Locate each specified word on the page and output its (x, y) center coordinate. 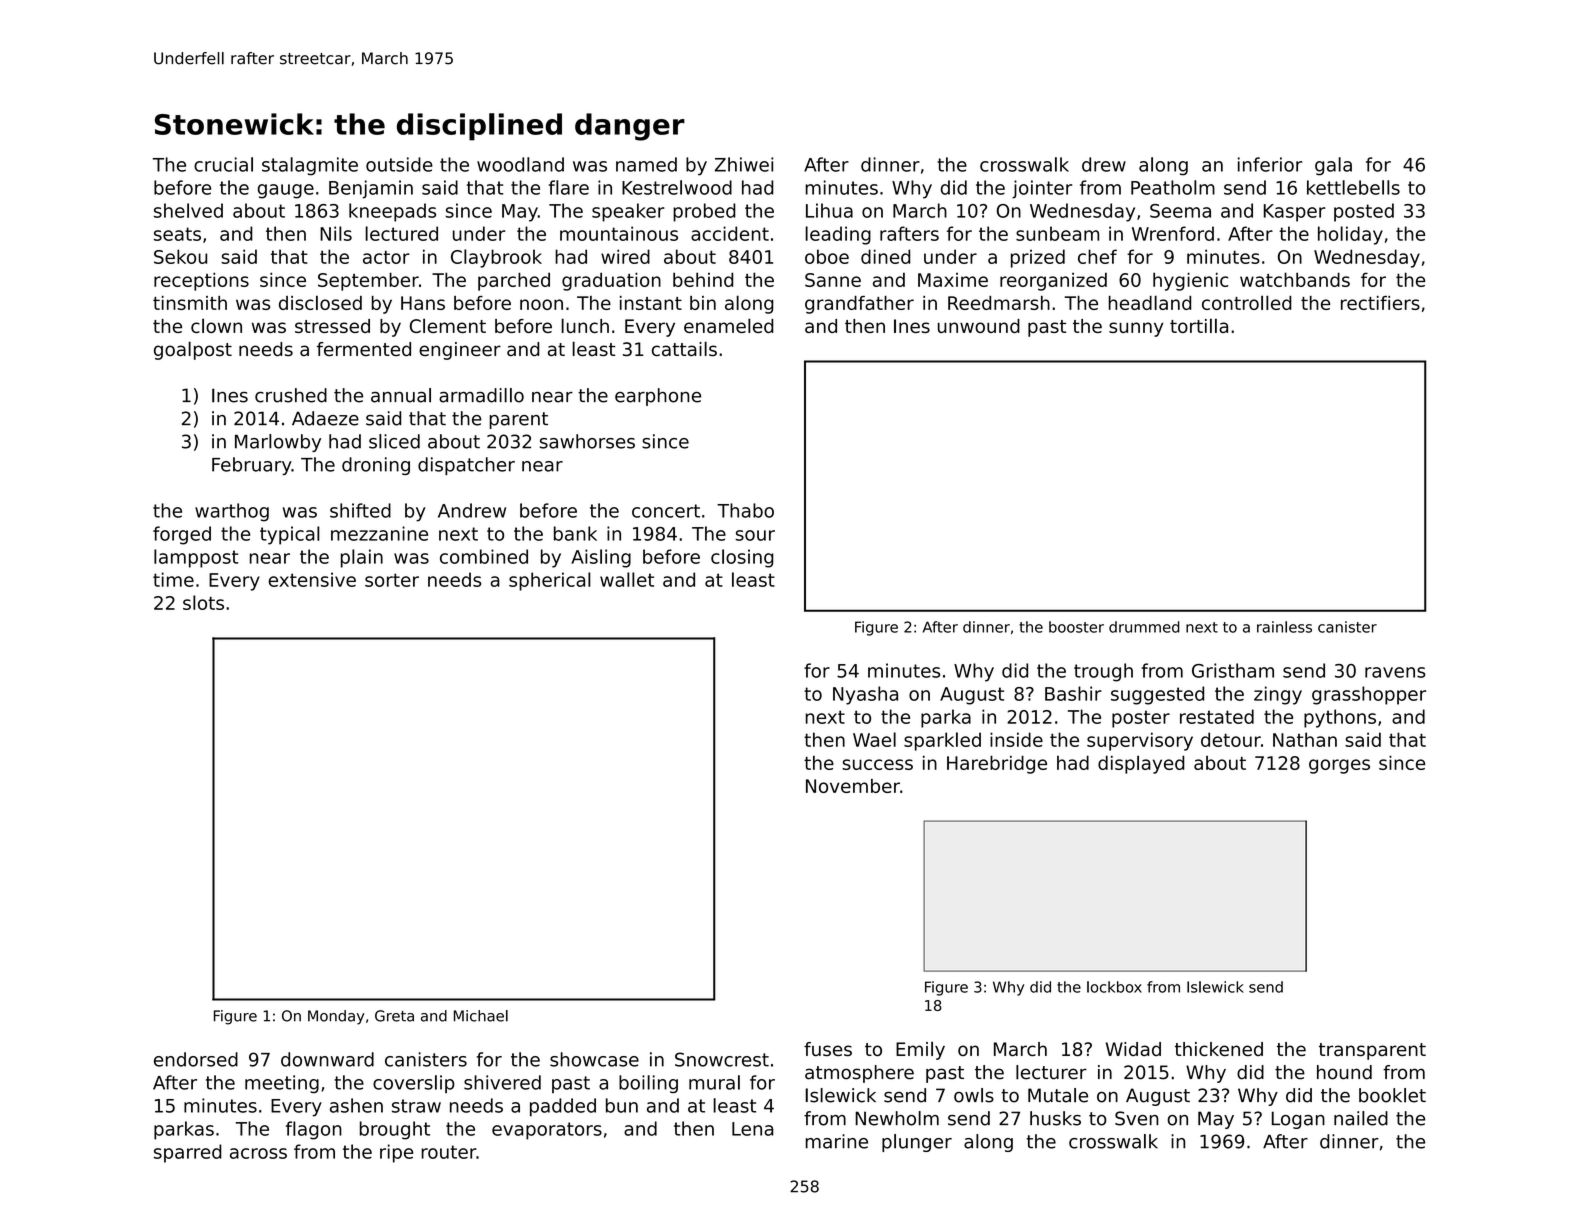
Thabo (745, 510)
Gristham (1233, 670)
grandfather (859, 305)
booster (1076, 627)
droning (376, 466)
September (368, 281)
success (877, 764)
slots (203, 602)
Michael (481, 1016)
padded (563, 1107)
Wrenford (1173, 233)
